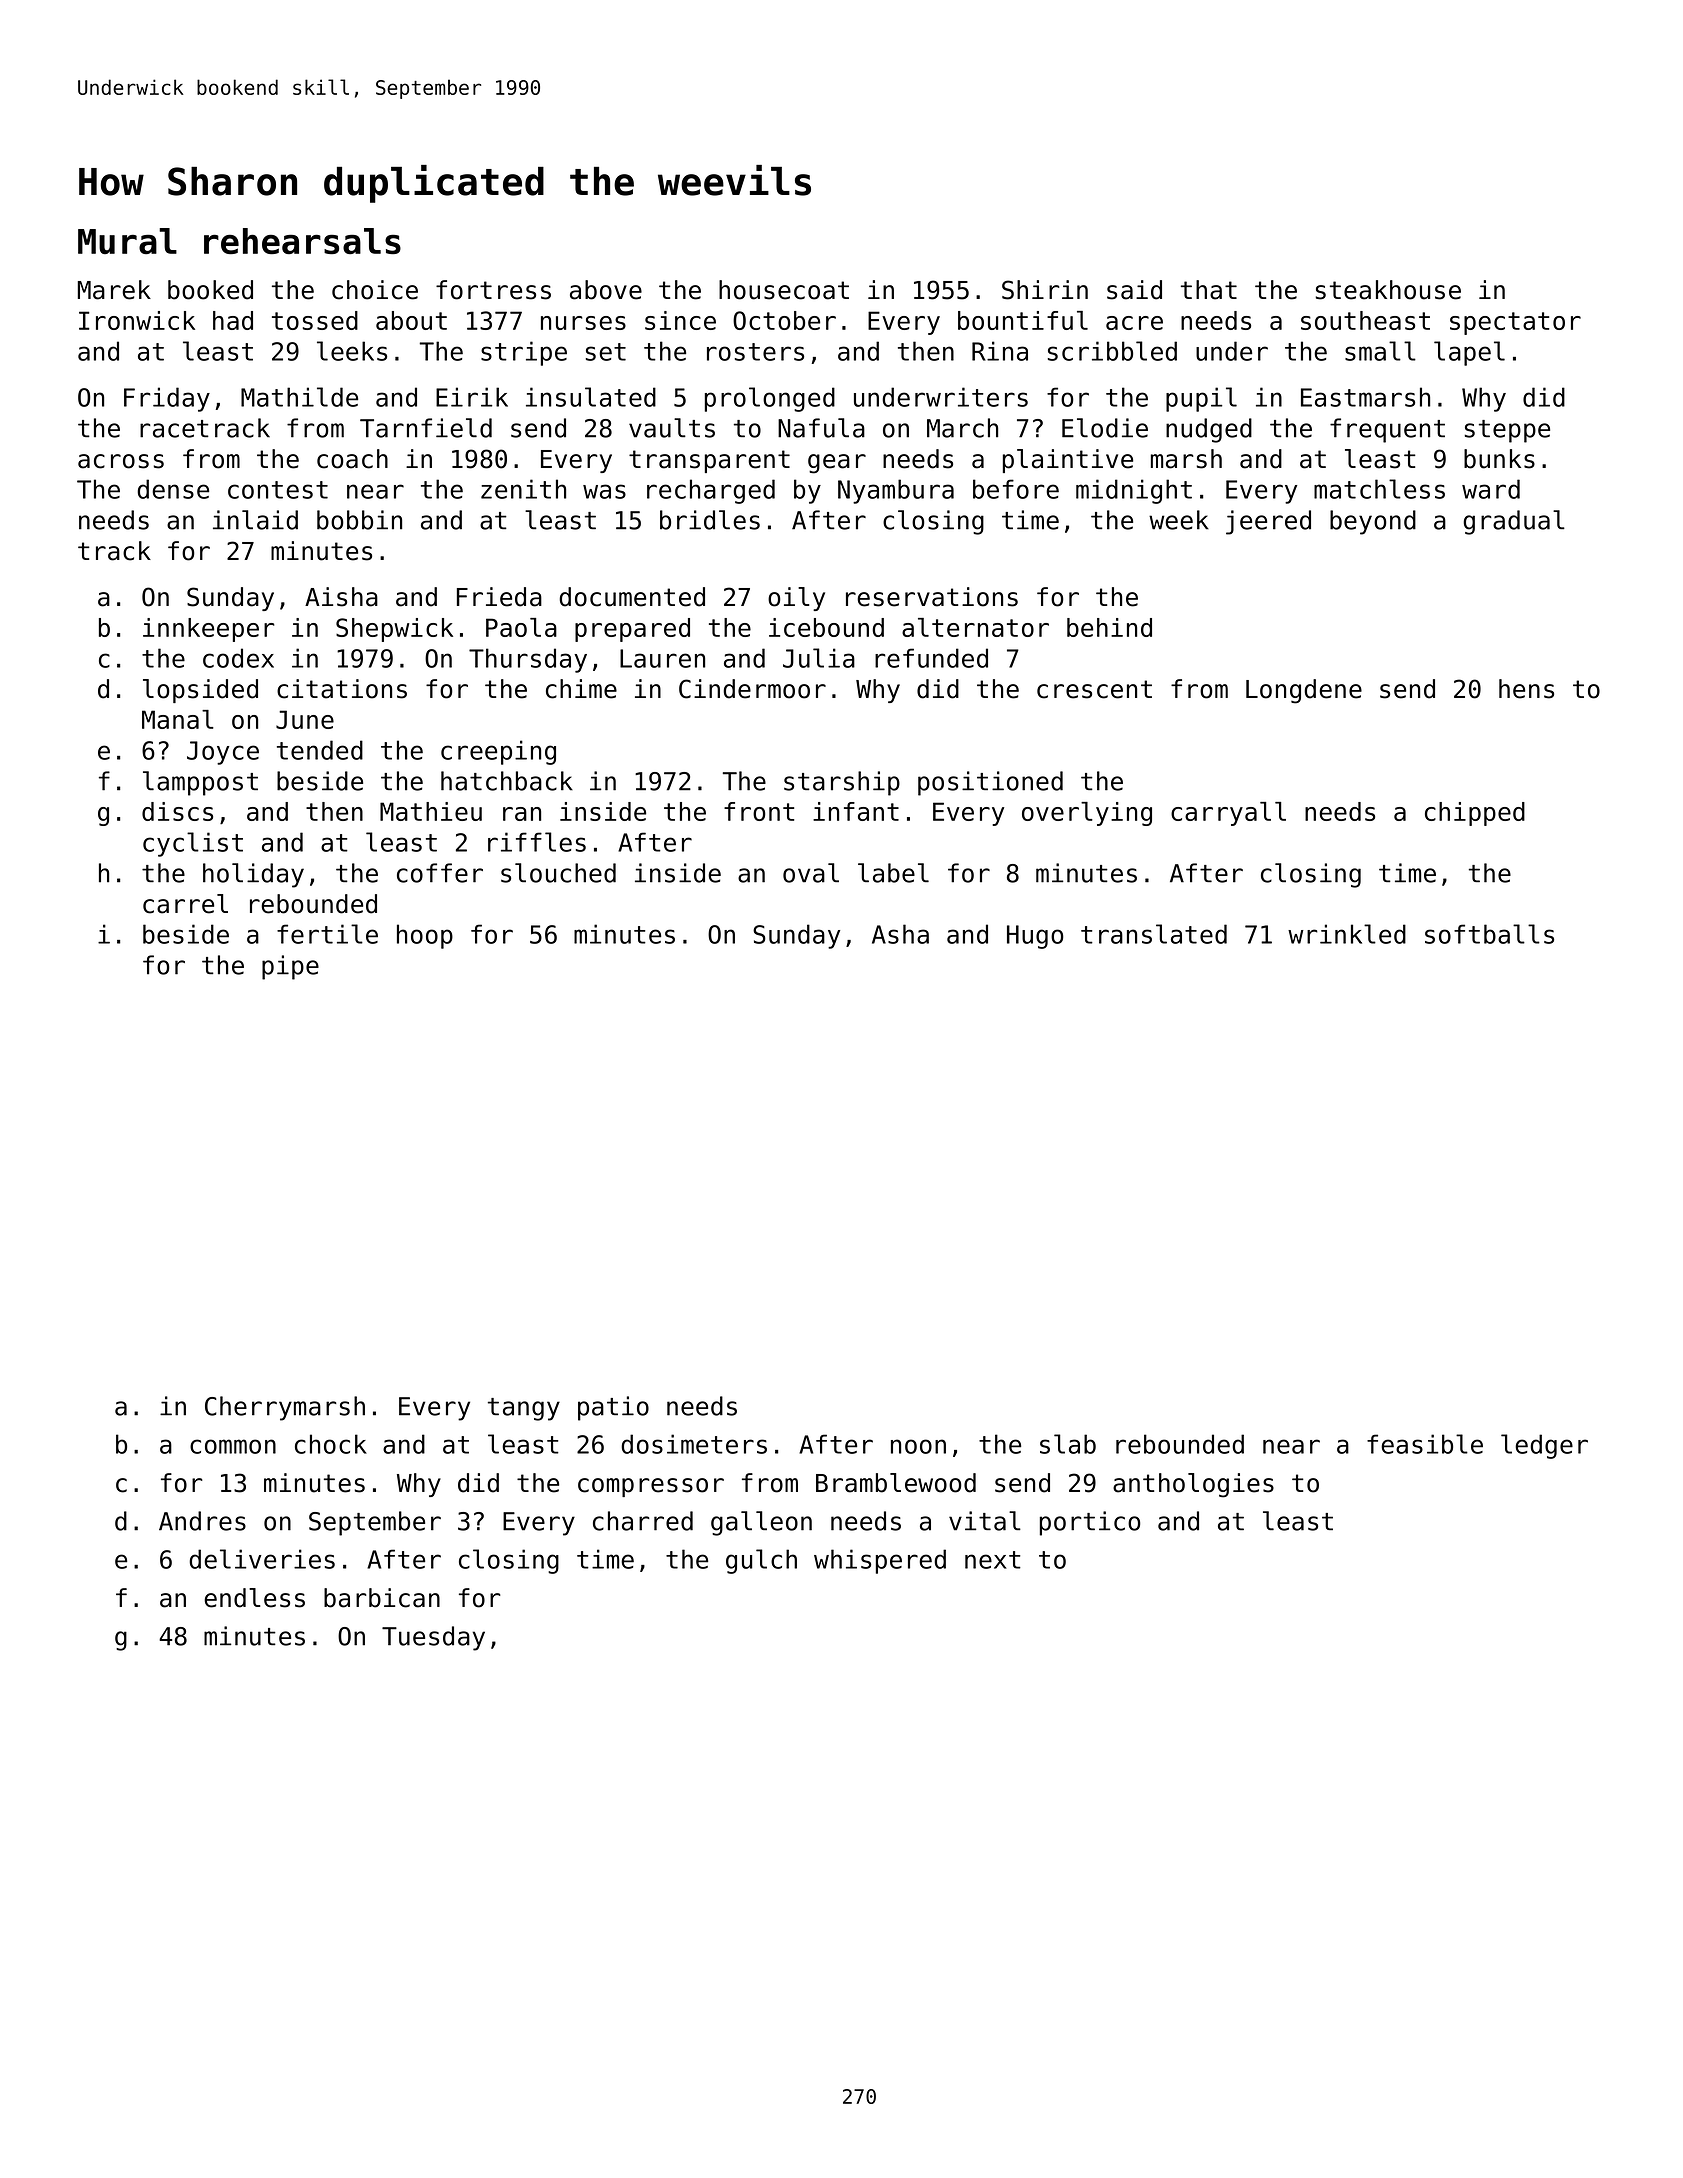  I want to click on said, so click(1134, 290).
